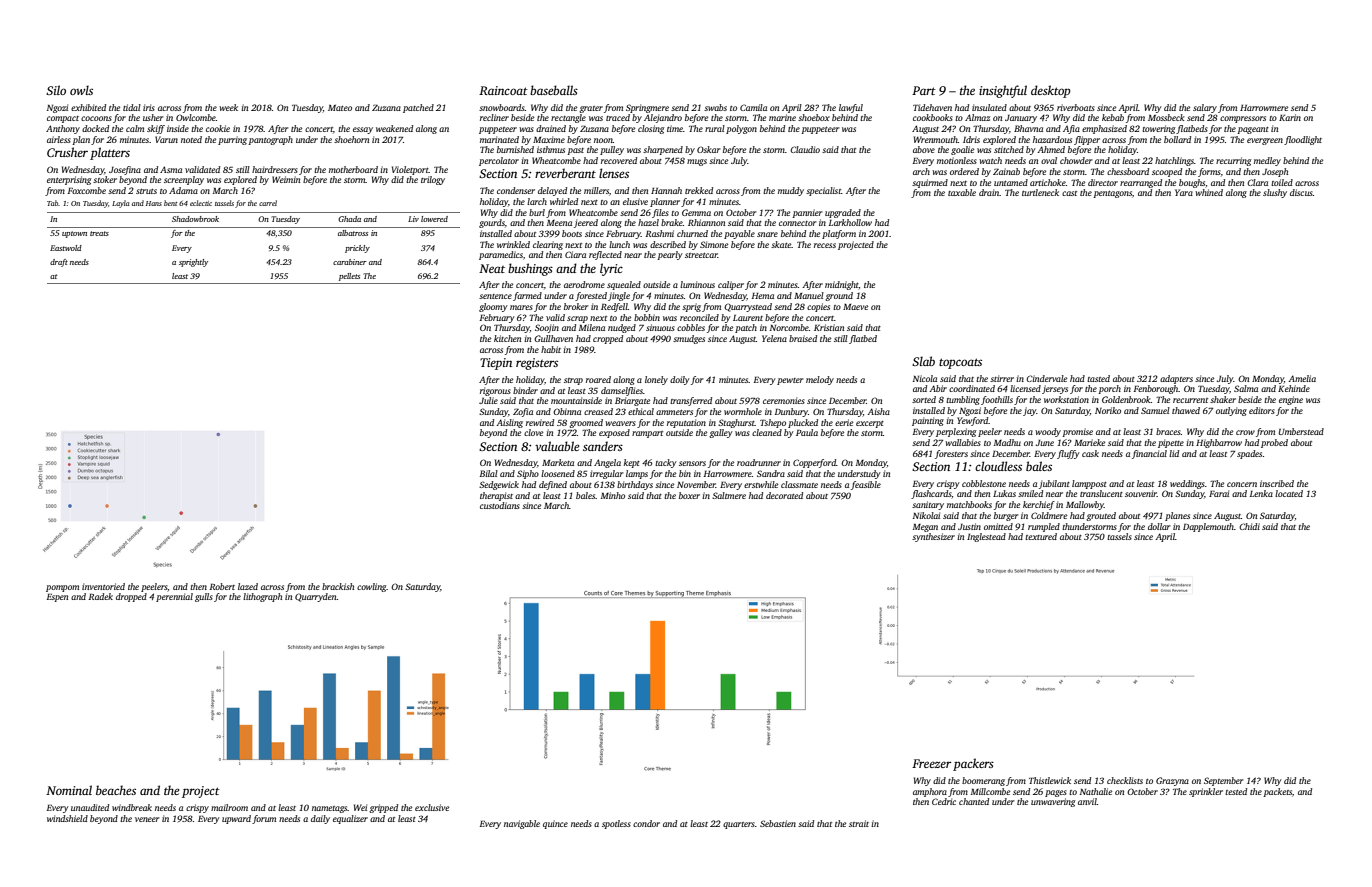 The width and height of the document is (1372, 887). What do you see at coordinates (753, 107) in the document?
I see `Camila` at bounding box center [753, 107].
